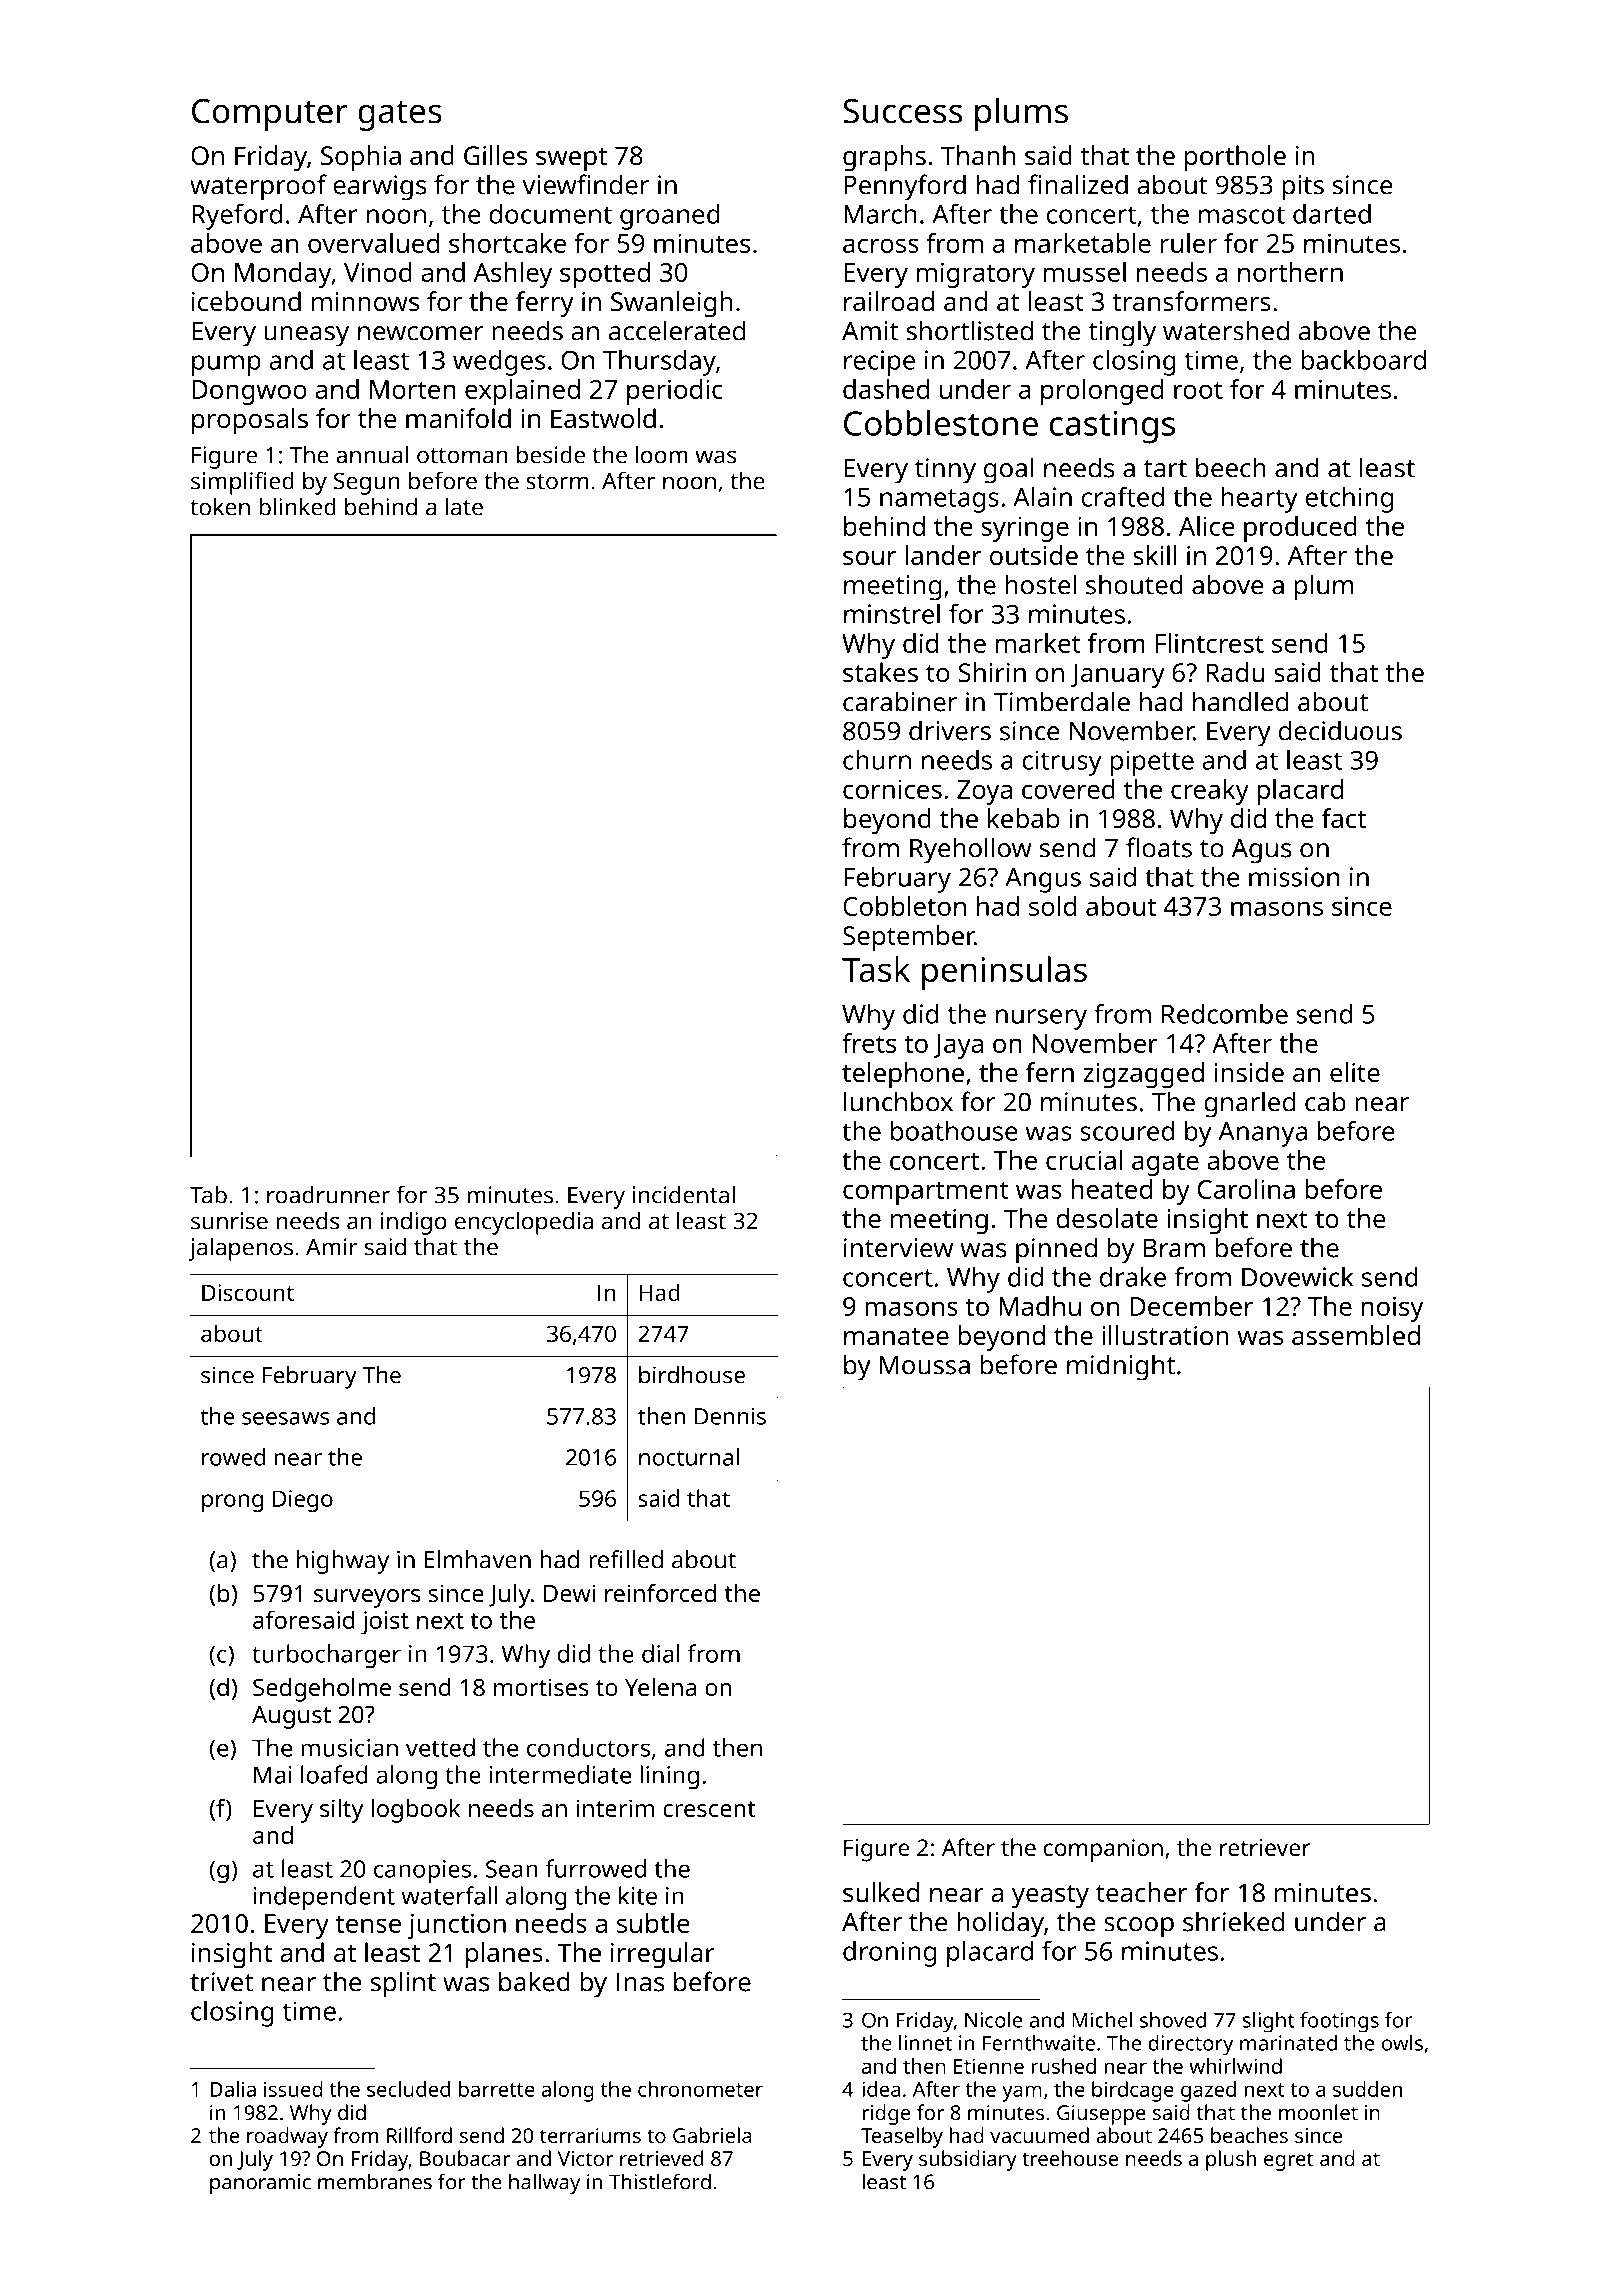 The width and height of the screenshot is (1620, 2292). What do you see at coordinates (1356, 1335) in the screenshot?
I see `assembled` at bounding box center [1356, 1335].
